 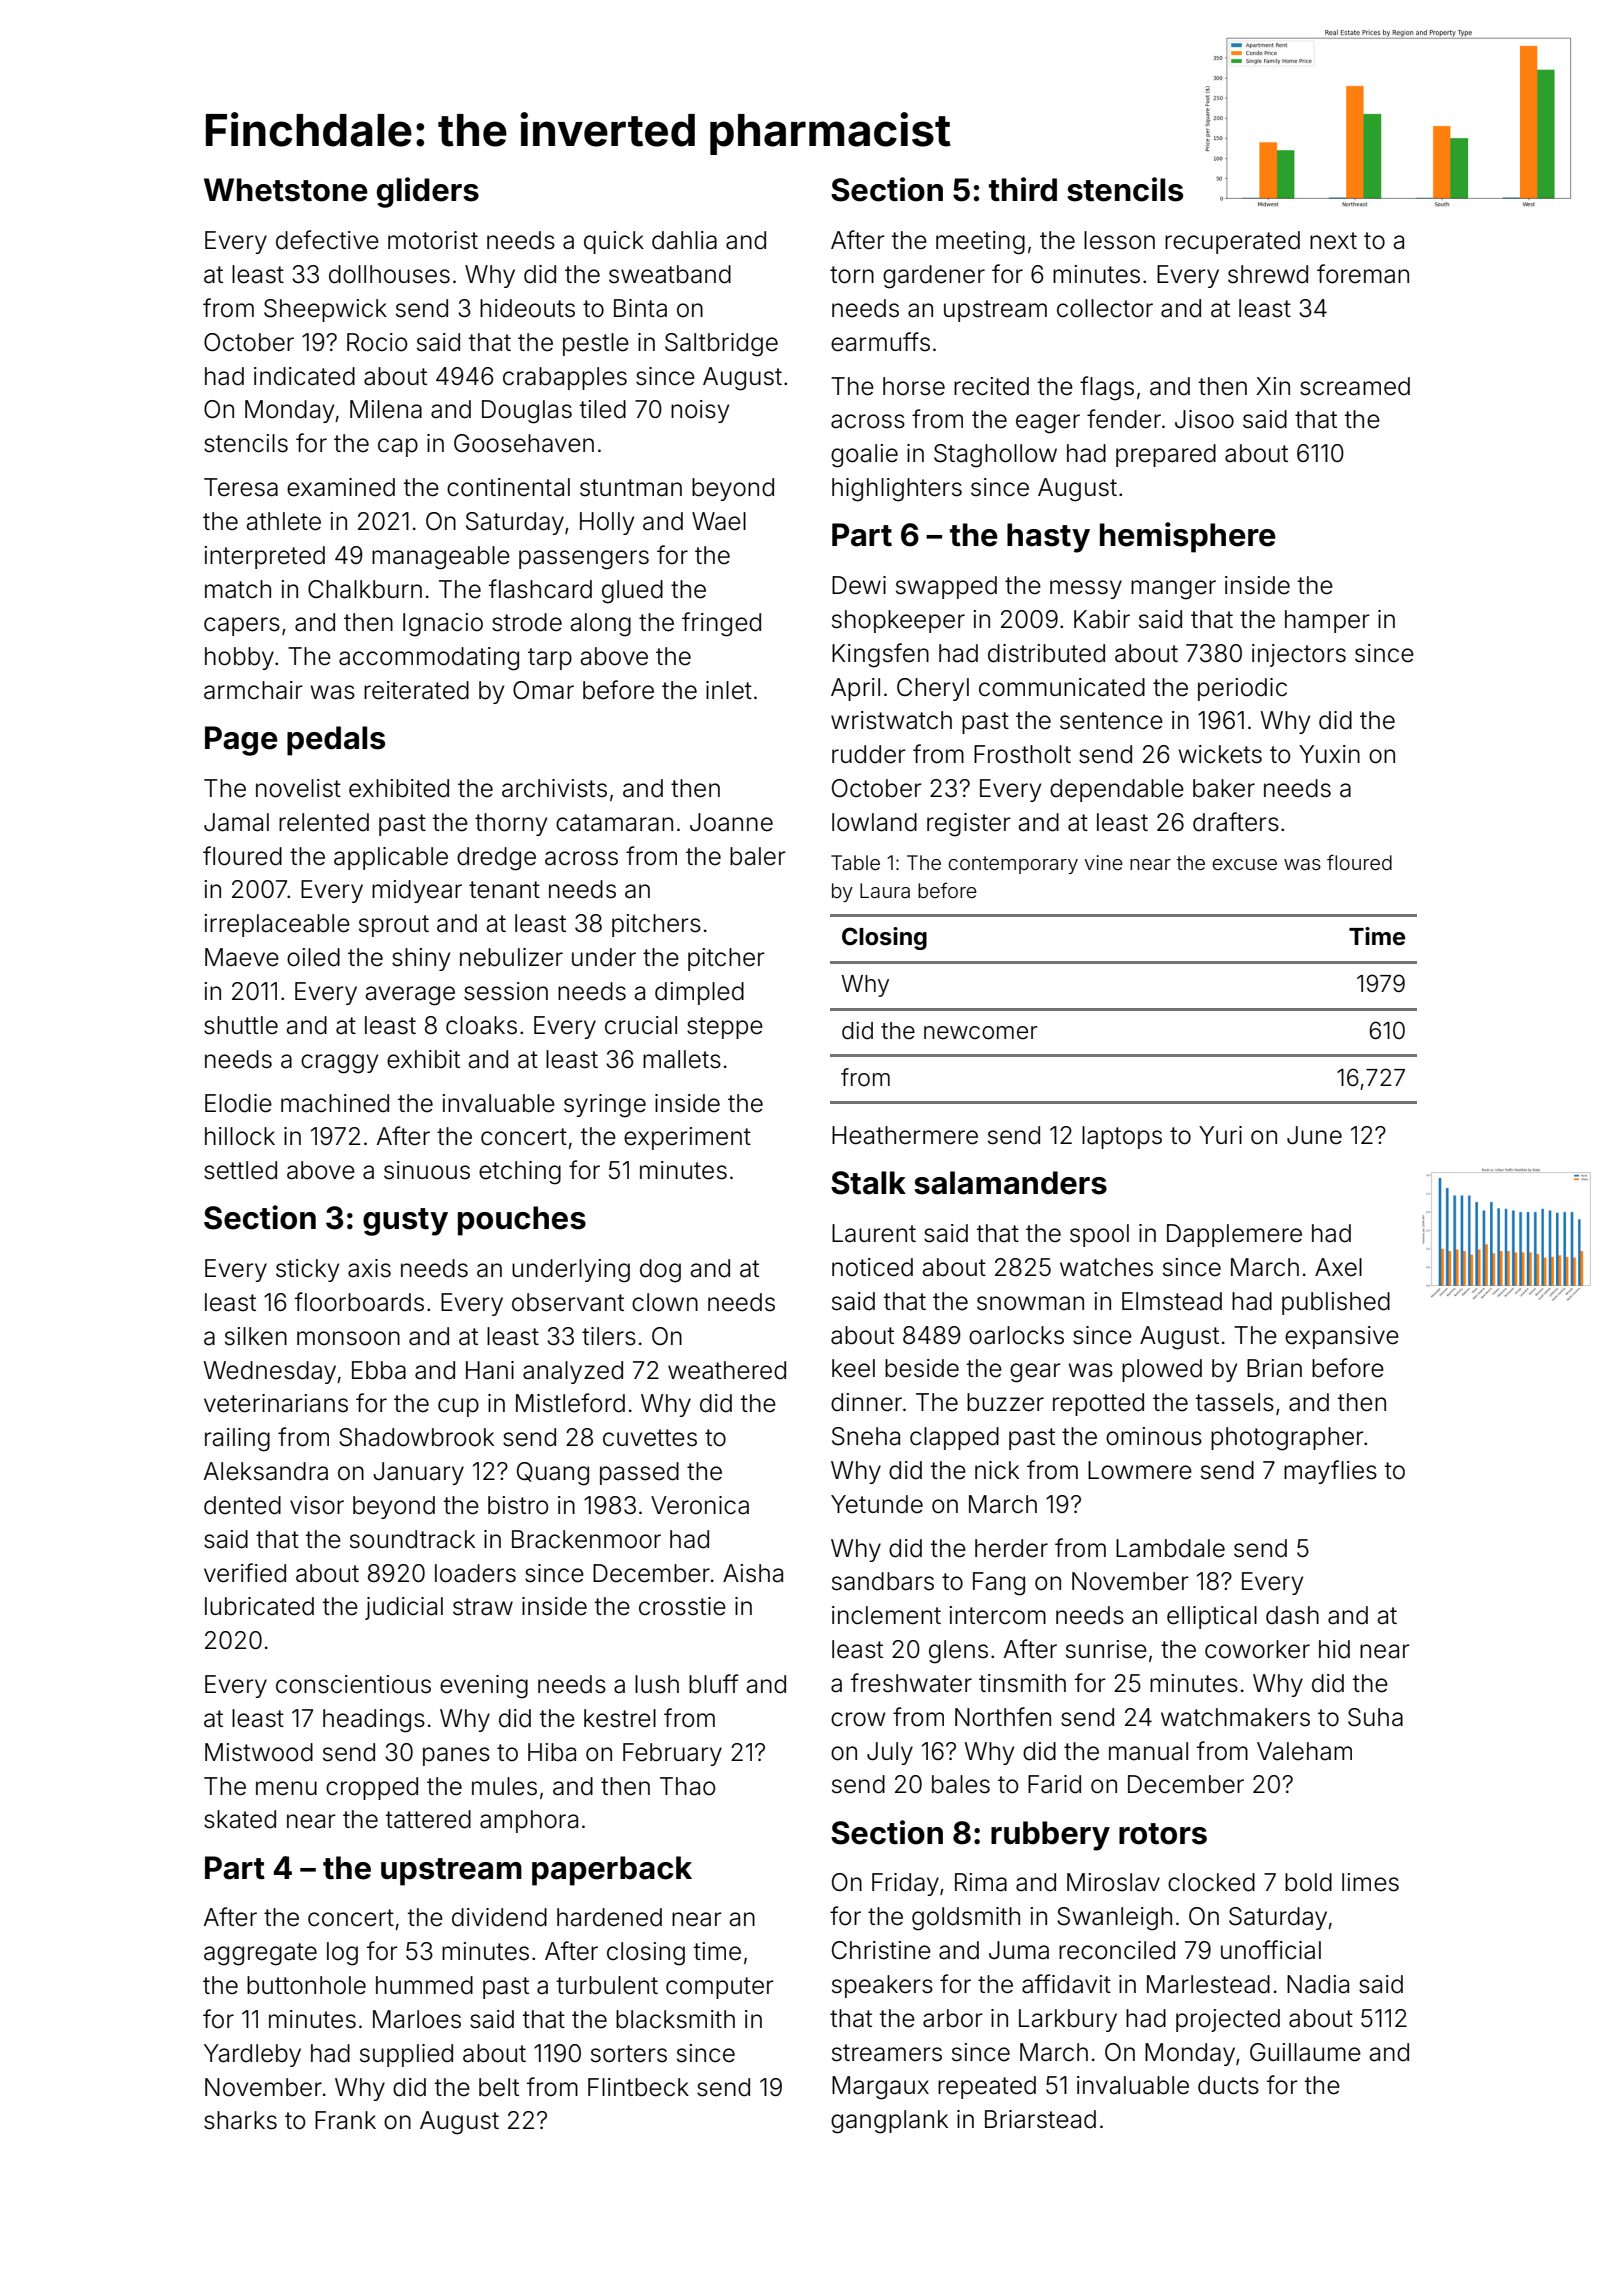 What do you see at coordinates (1330, 1472) in the screenshot?
I see `mayflies` at bounding box center [1330, 1472].
